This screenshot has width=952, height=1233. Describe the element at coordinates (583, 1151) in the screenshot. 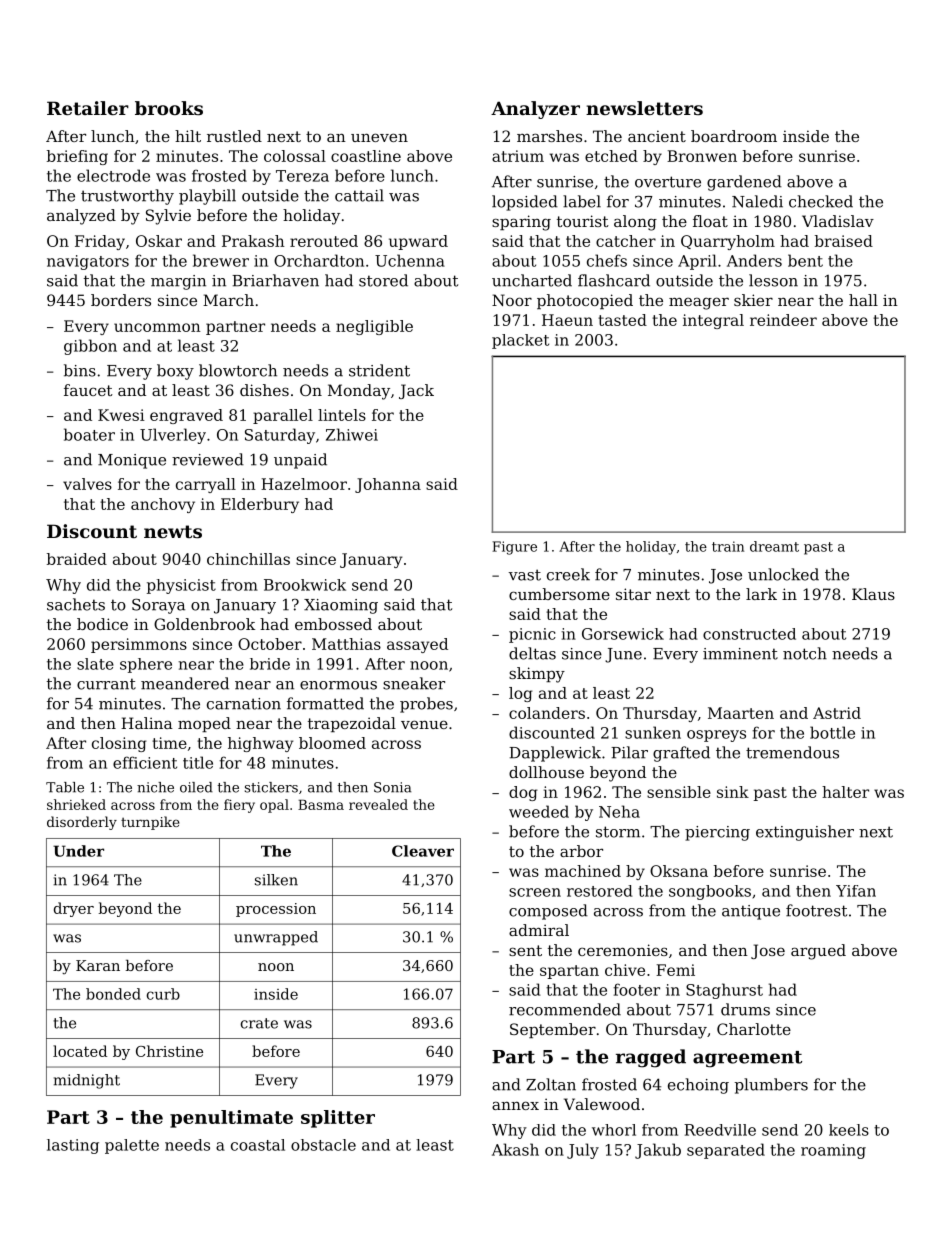

I see `July` at that location.
